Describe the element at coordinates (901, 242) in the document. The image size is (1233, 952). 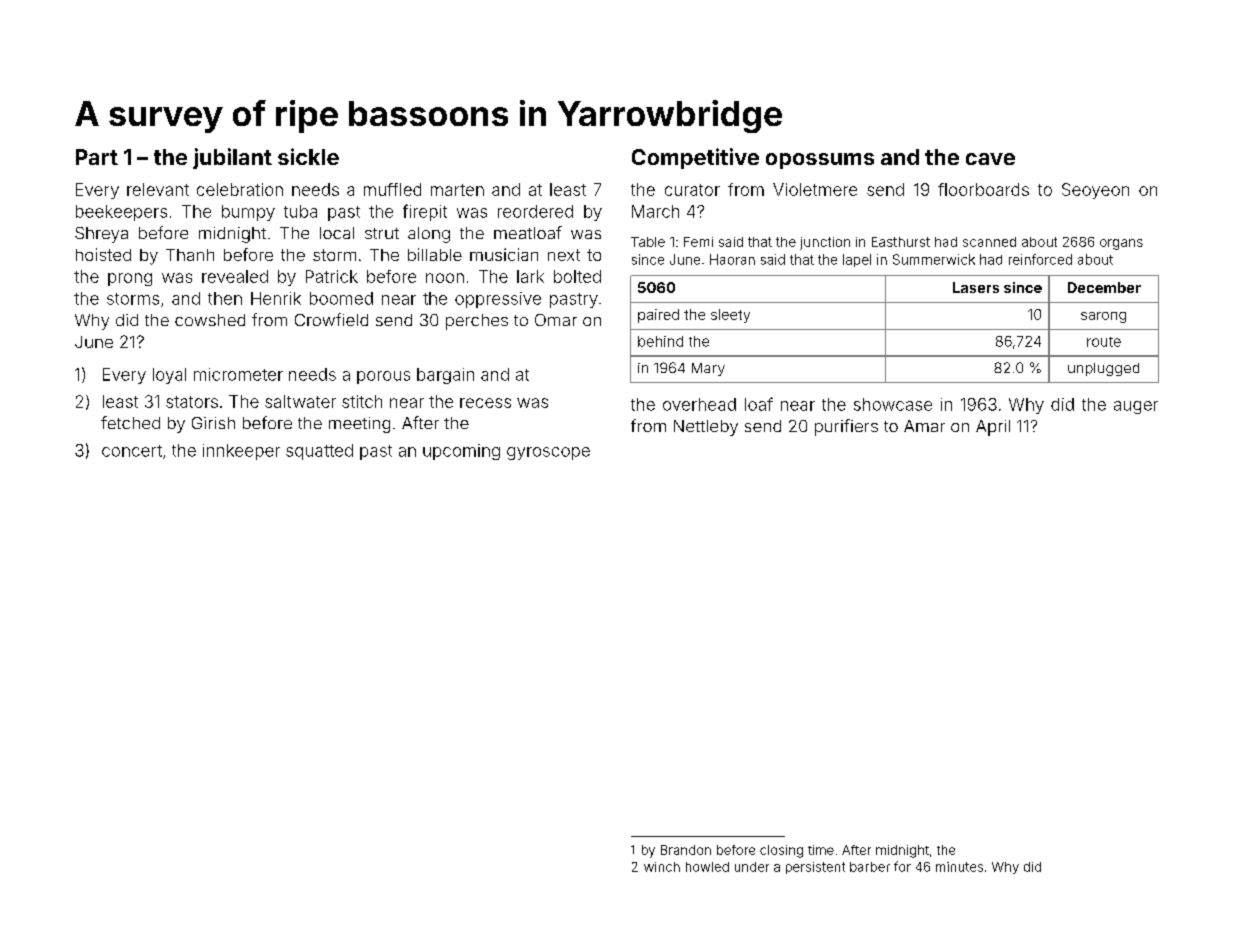
I see `Easthurst` at that location.
